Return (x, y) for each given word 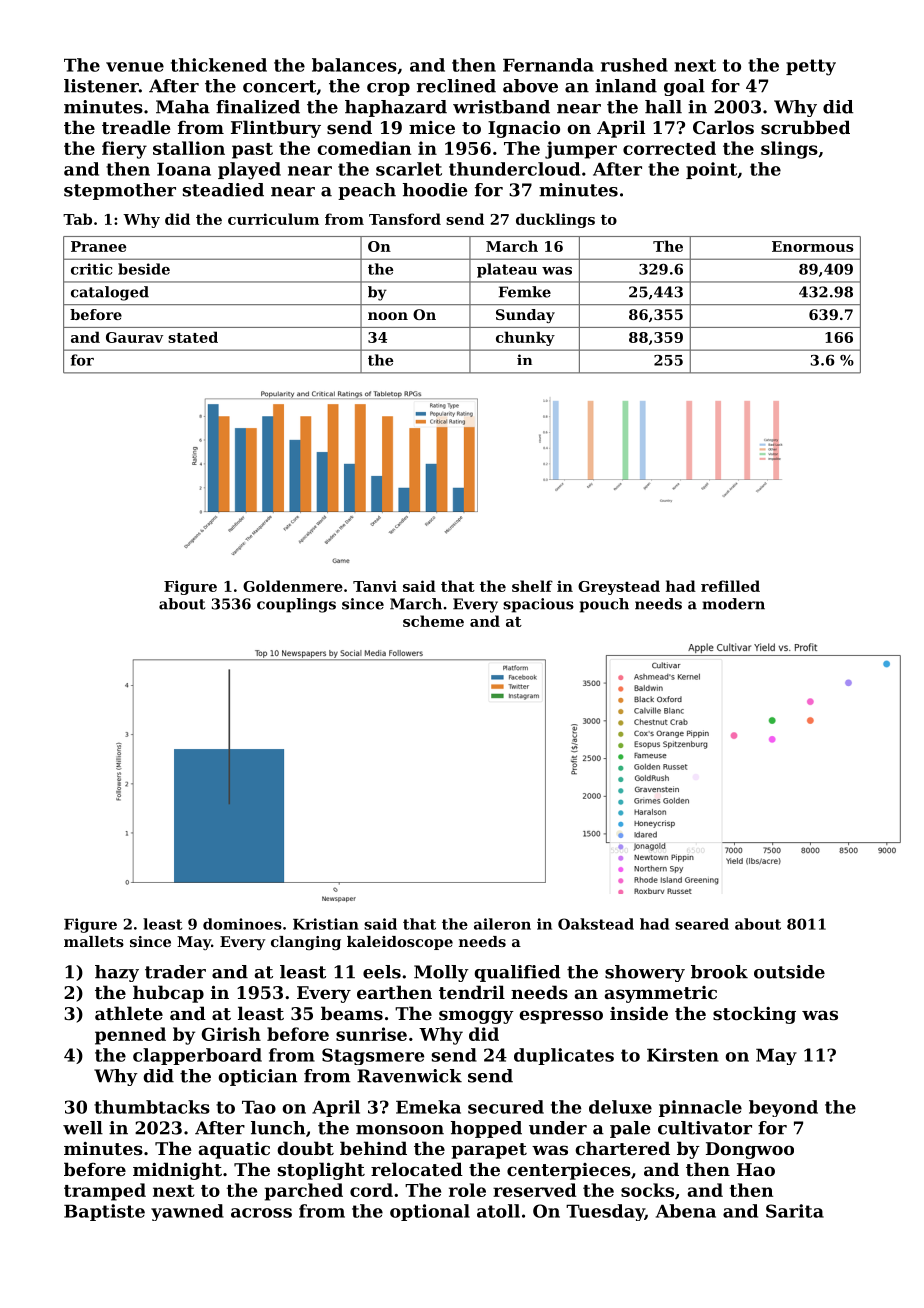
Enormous (813, 246)
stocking (754, 1015)
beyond (783, 1108)
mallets (94, 941)
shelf (532, 586)
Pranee (98, 246)
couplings (296, 605)
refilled (730, 586)
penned (130, 1036)
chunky (525, 338)
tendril (472, 992)
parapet (489, 1151)
